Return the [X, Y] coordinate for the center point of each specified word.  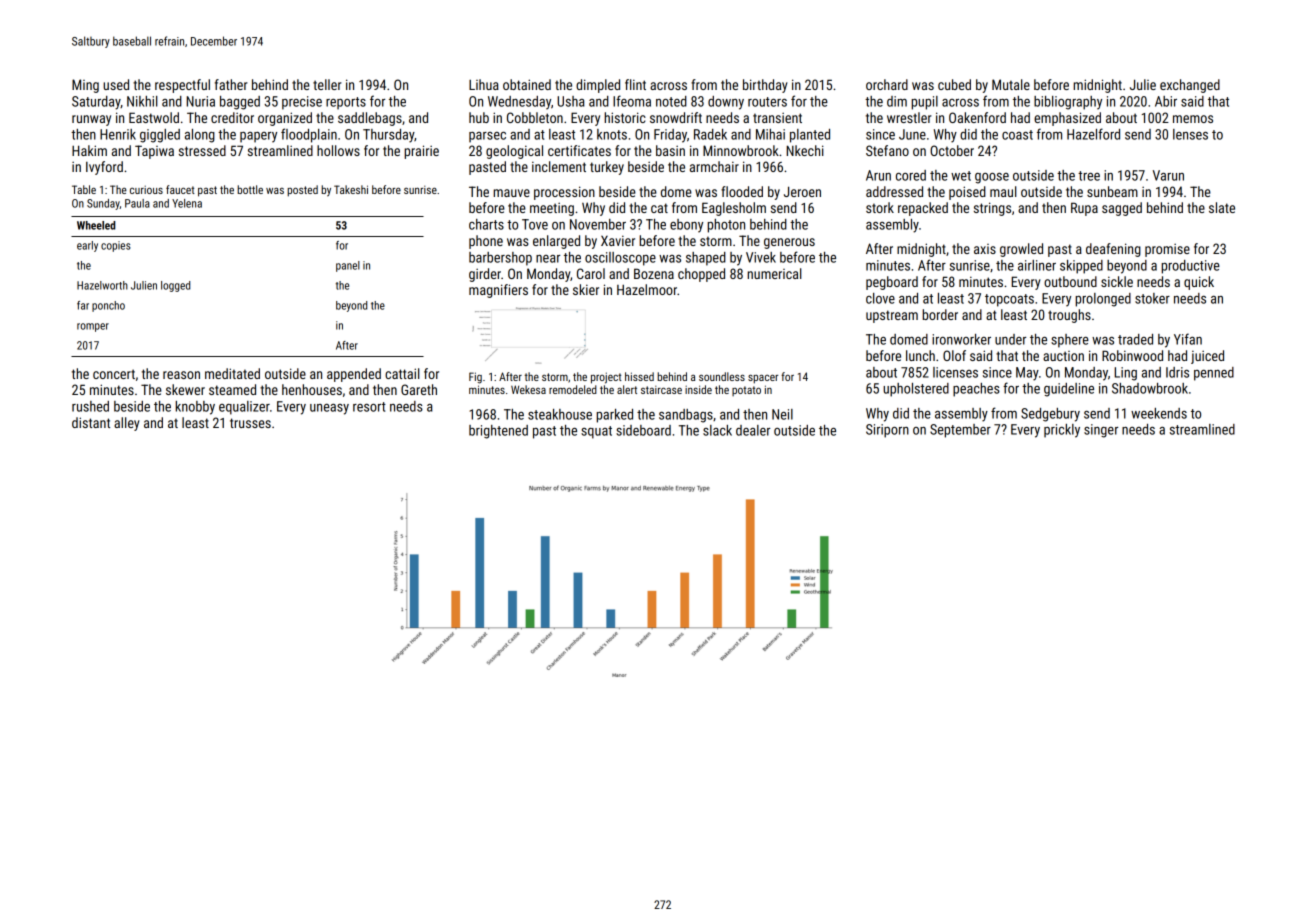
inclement [559, 166]
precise [302, 103]
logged [175, 286]
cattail [402, 373]
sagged [1122, 209]
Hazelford [1093, 134]
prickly [1062, 431]
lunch [920, 355]
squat [596, 432]
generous [789, 243]
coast [1017, 135]
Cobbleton [535, 117]
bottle [250, 189]
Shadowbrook [1150, 388]
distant [91, 422]
